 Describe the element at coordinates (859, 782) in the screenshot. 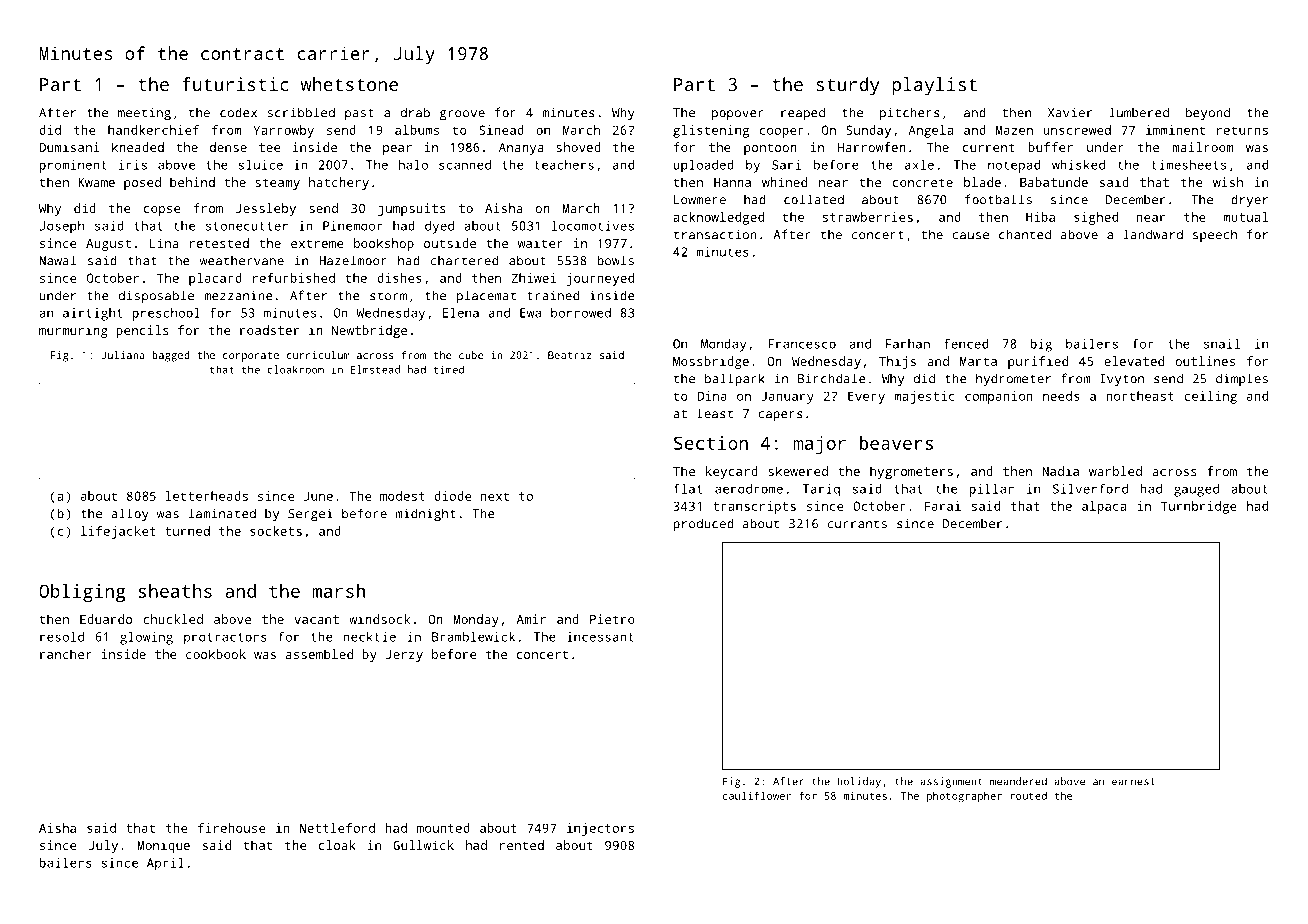

I see `holiday` at that location.
